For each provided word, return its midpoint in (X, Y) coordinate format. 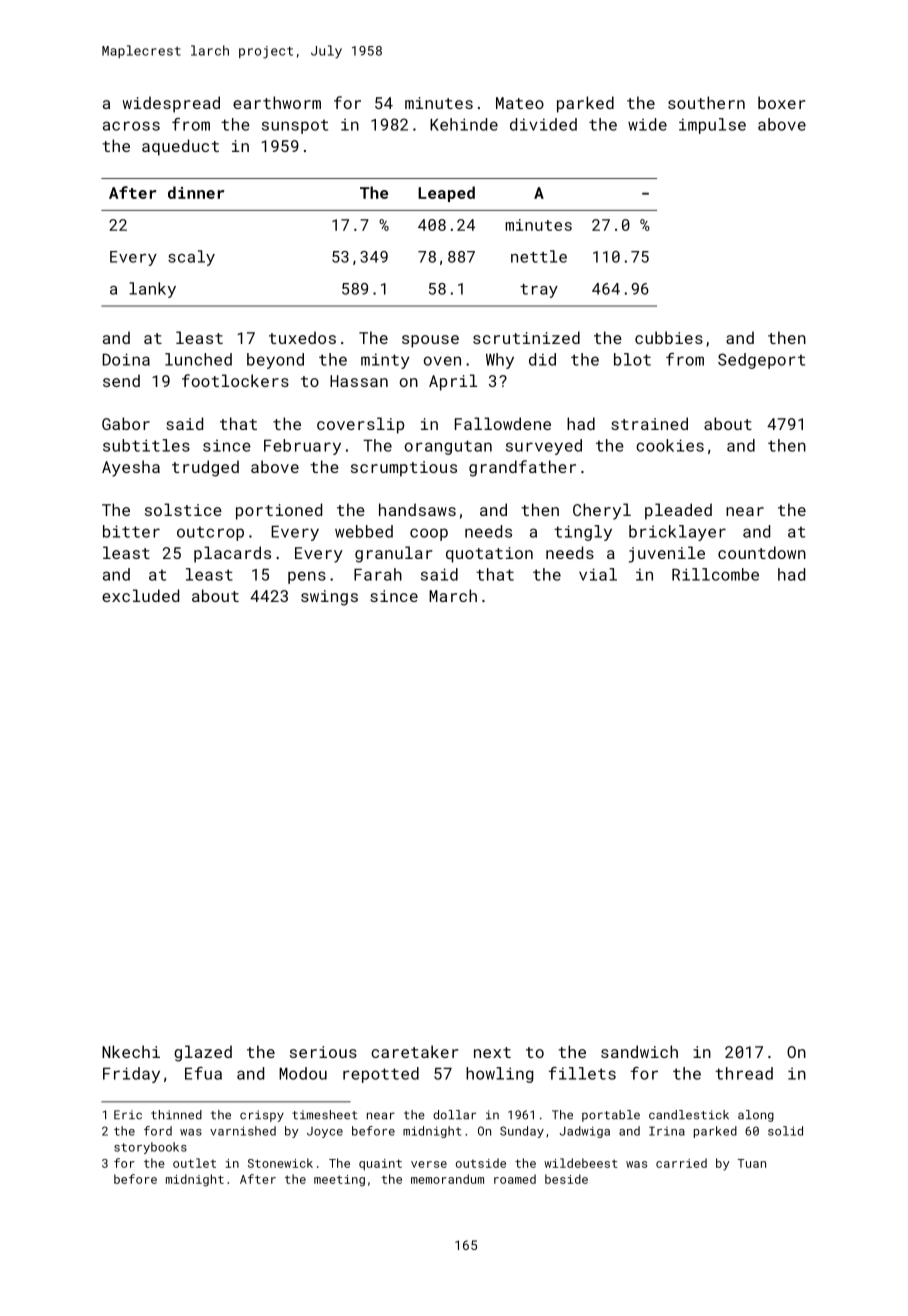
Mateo (520, 103)
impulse (712, 126)
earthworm (277, 102)
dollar (454, 1115)
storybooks (150, 1148)
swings (329, 598)
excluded (140, 595)
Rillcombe (715, 574)
